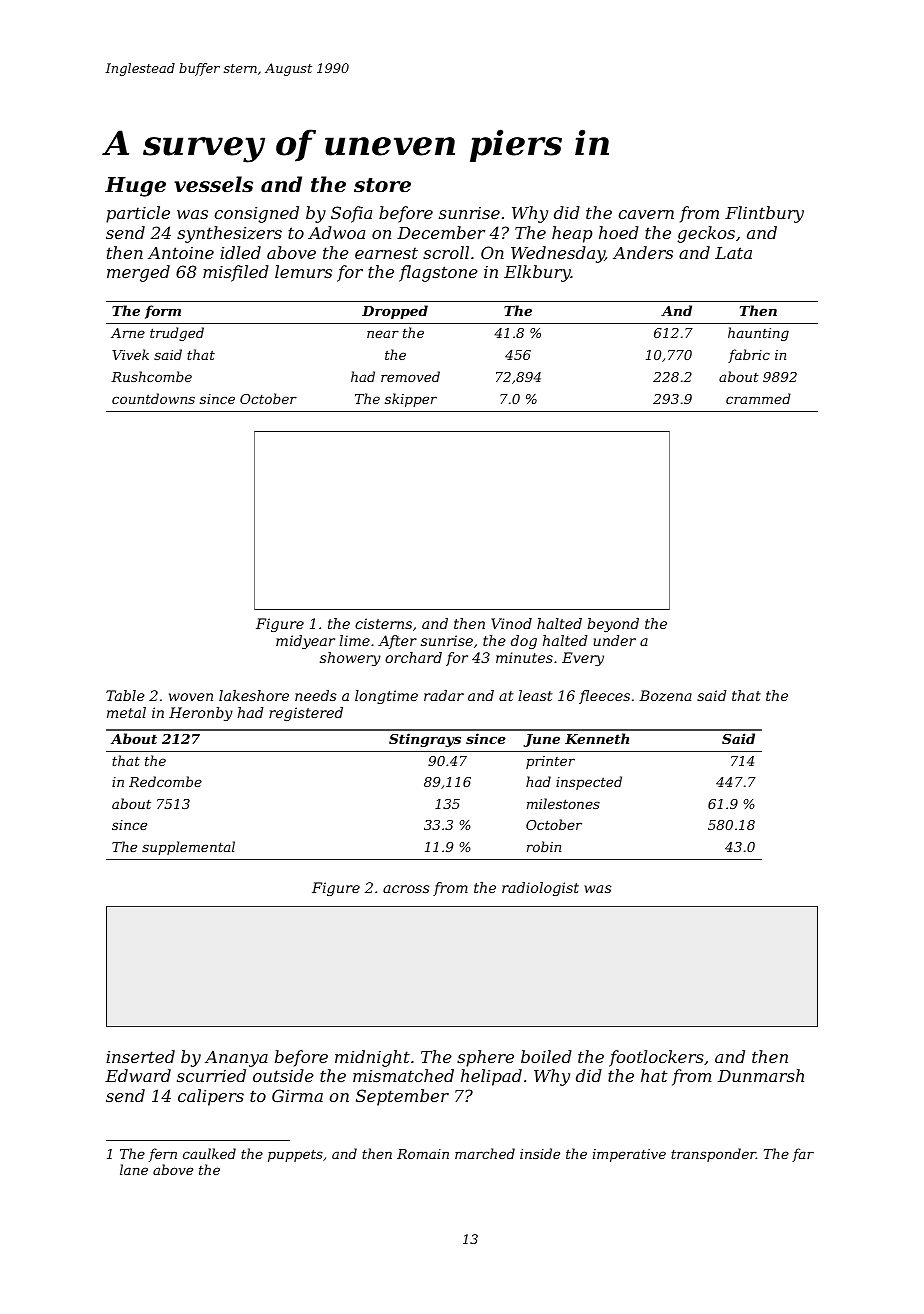  What do you see at coordinates (758, 398) in the screenshot?
I see `crammed` at bounding box center [758, 398].
